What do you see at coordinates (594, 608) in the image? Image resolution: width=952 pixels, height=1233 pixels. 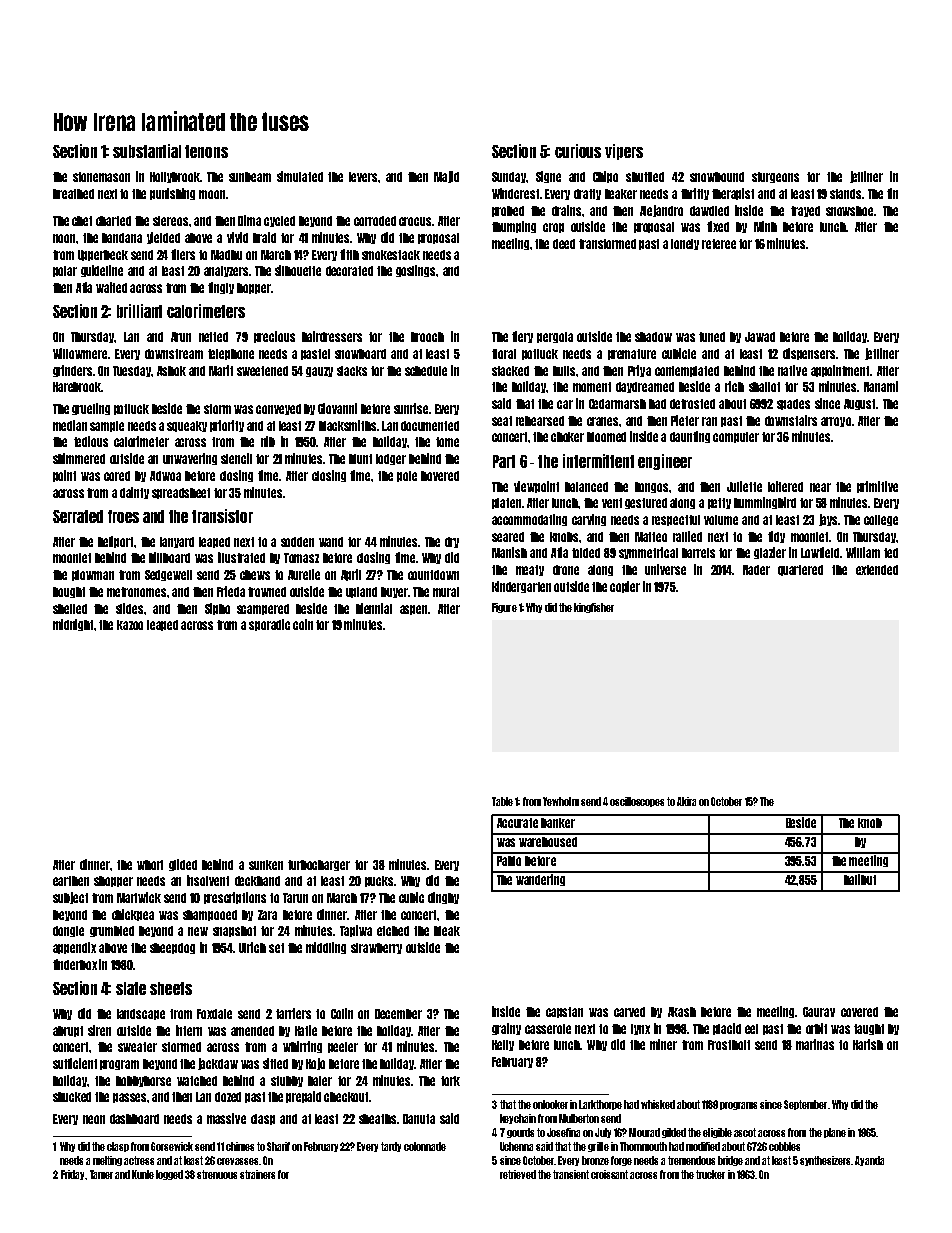 I see `kingfisher` at bounding box center [594, 608].
